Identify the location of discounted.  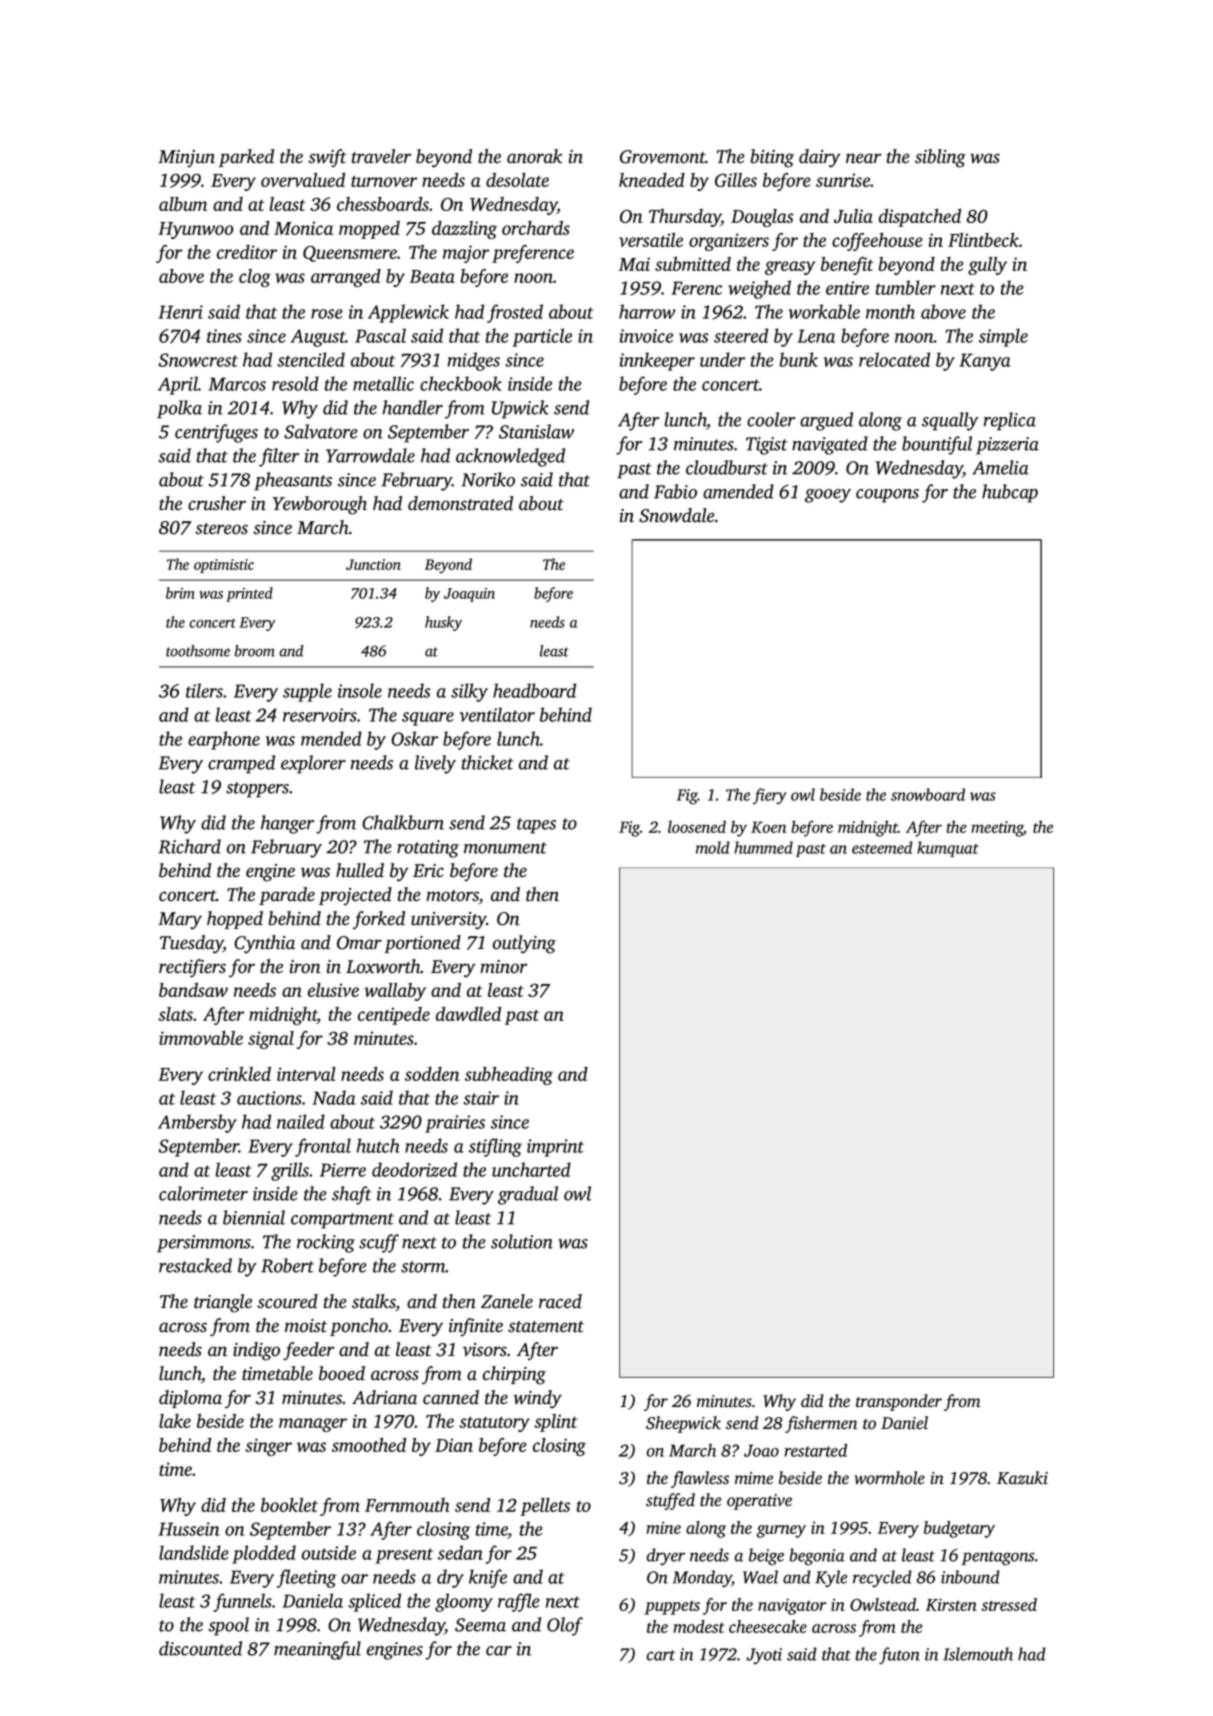
(200, 1648).
